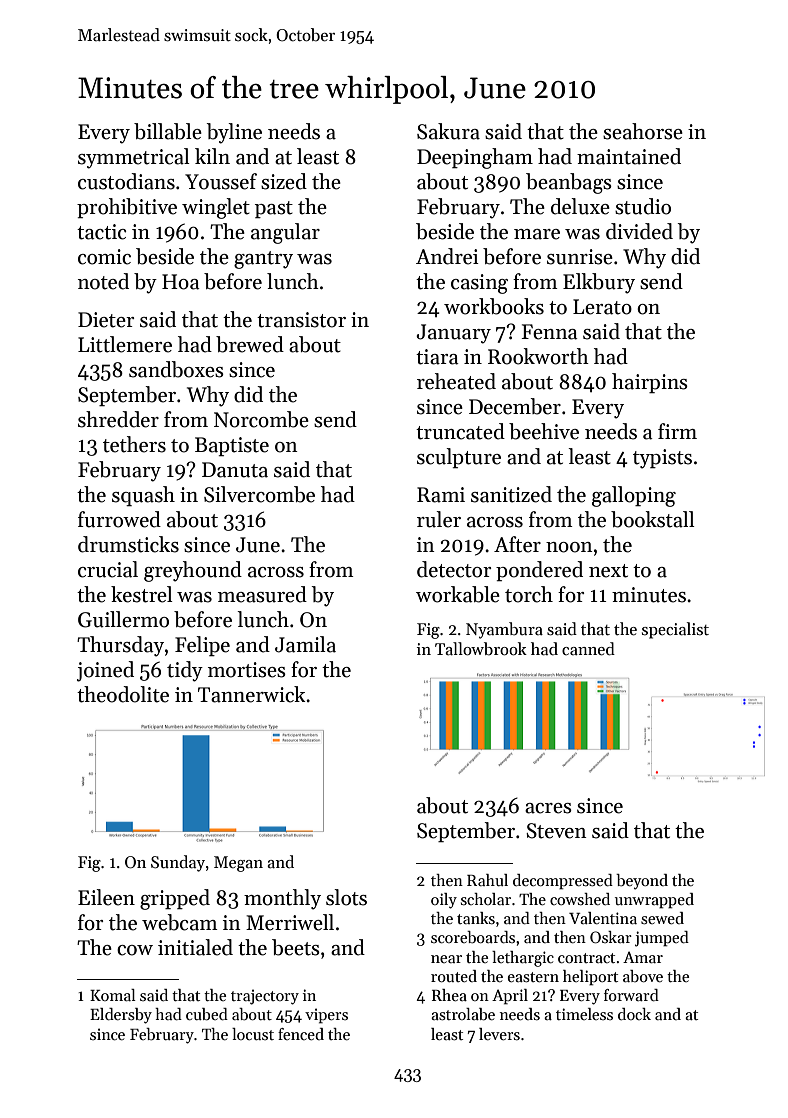  I want to click on Sakura, so click(448, 131).
